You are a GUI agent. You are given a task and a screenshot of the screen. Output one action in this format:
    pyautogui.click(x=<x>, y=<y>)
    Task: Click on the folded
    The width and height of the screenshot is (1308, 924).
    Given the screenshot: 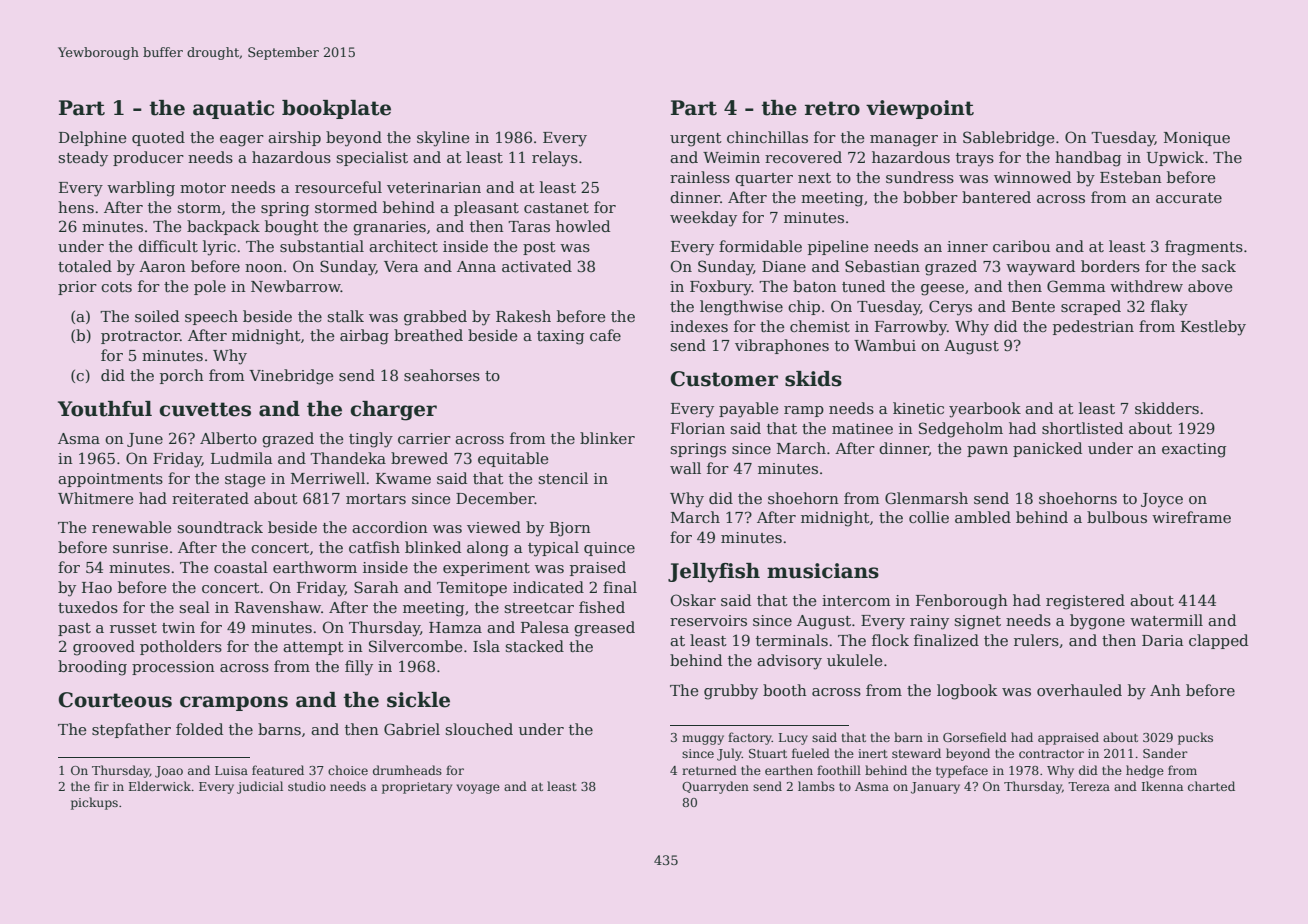 What is the action you would take?
    pyautogui.click(x=199, y=729)
